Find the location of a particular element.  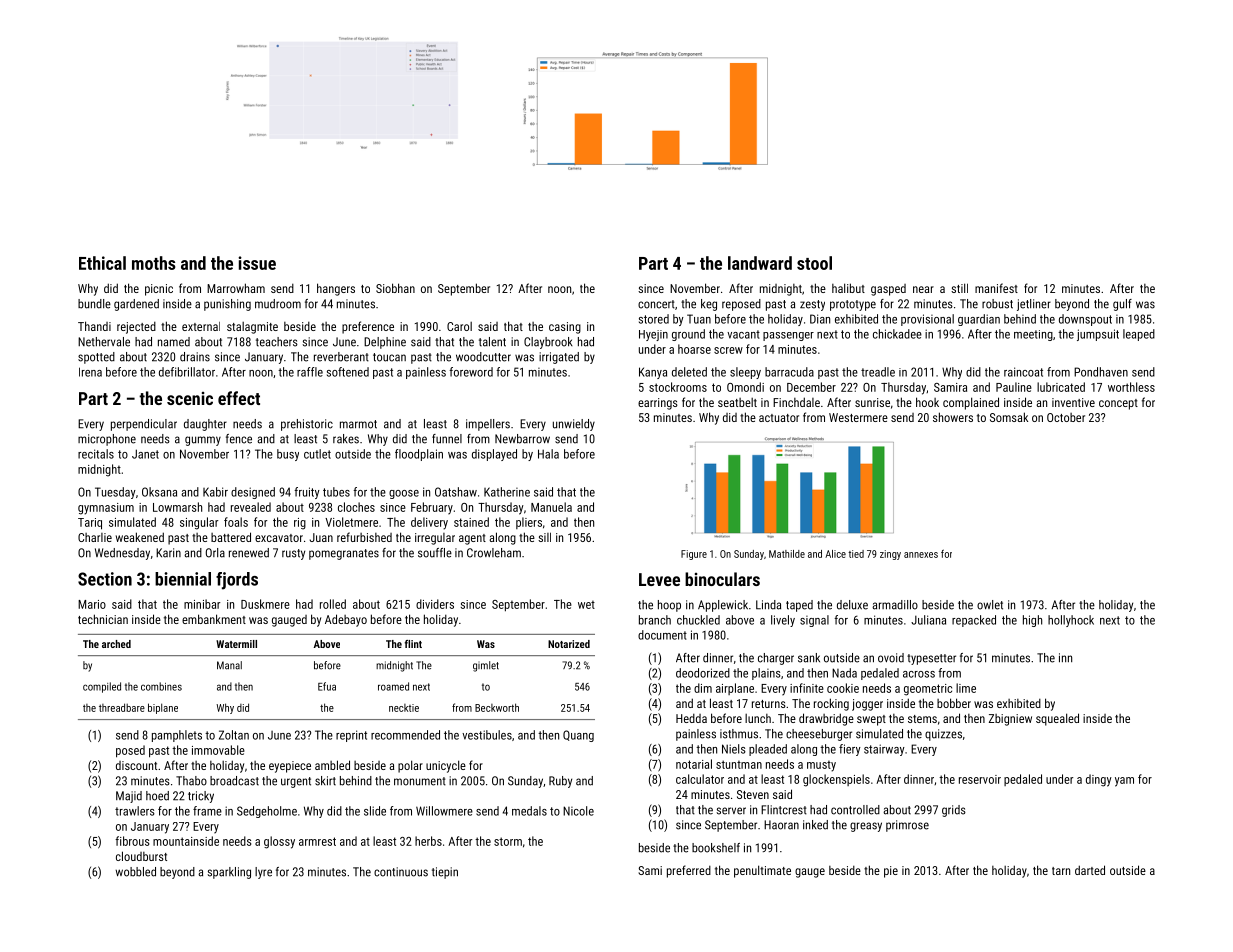

ground is located at coordinates (688, 335).
